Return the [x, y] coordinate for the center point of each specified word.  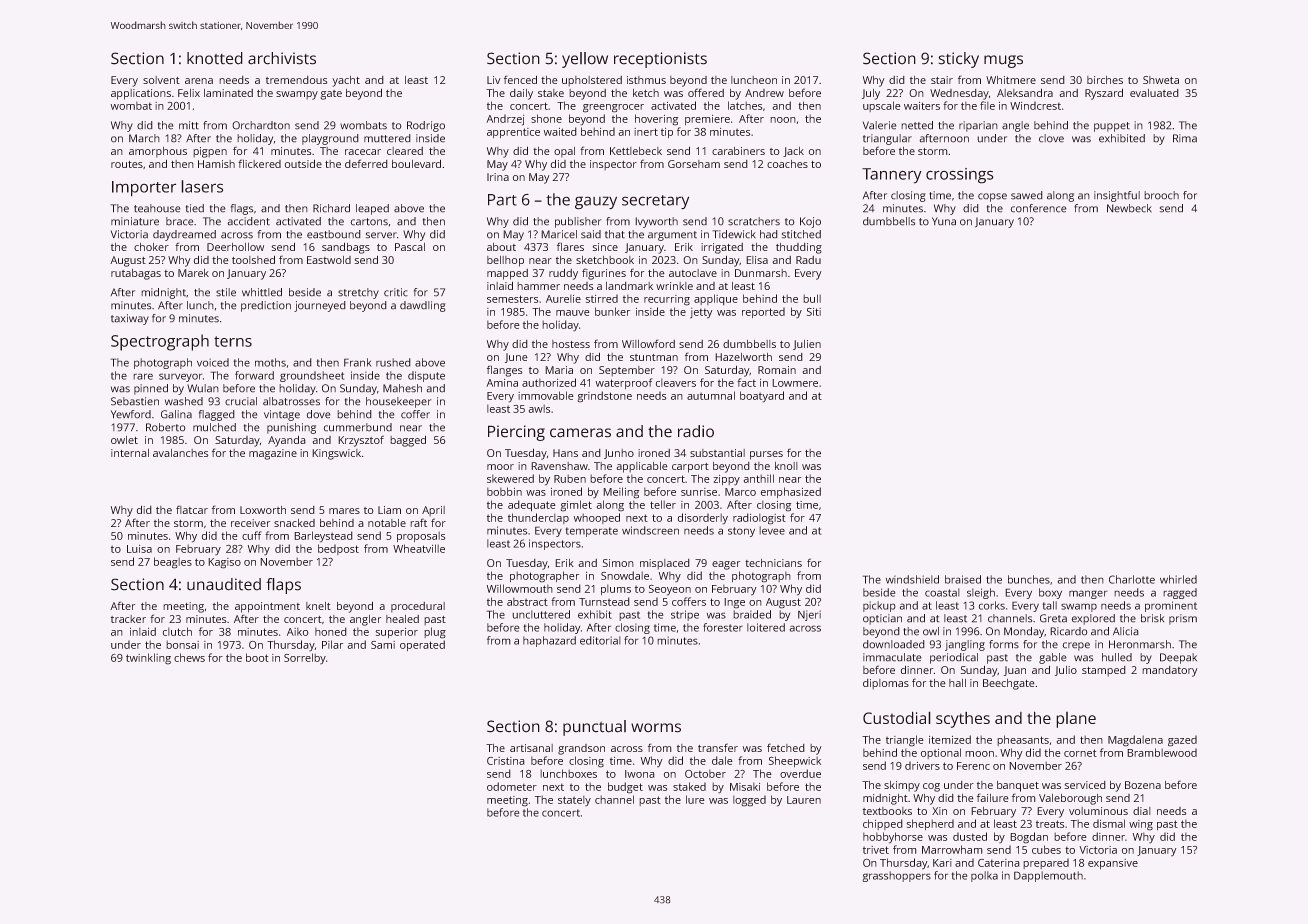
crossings [959, 176]
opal [564, 152]
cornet [1080, 753]
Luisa [139, 549]
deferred [366, 163]
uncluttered [541, 614]
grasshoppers [896, 876]
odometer [512, 786]
